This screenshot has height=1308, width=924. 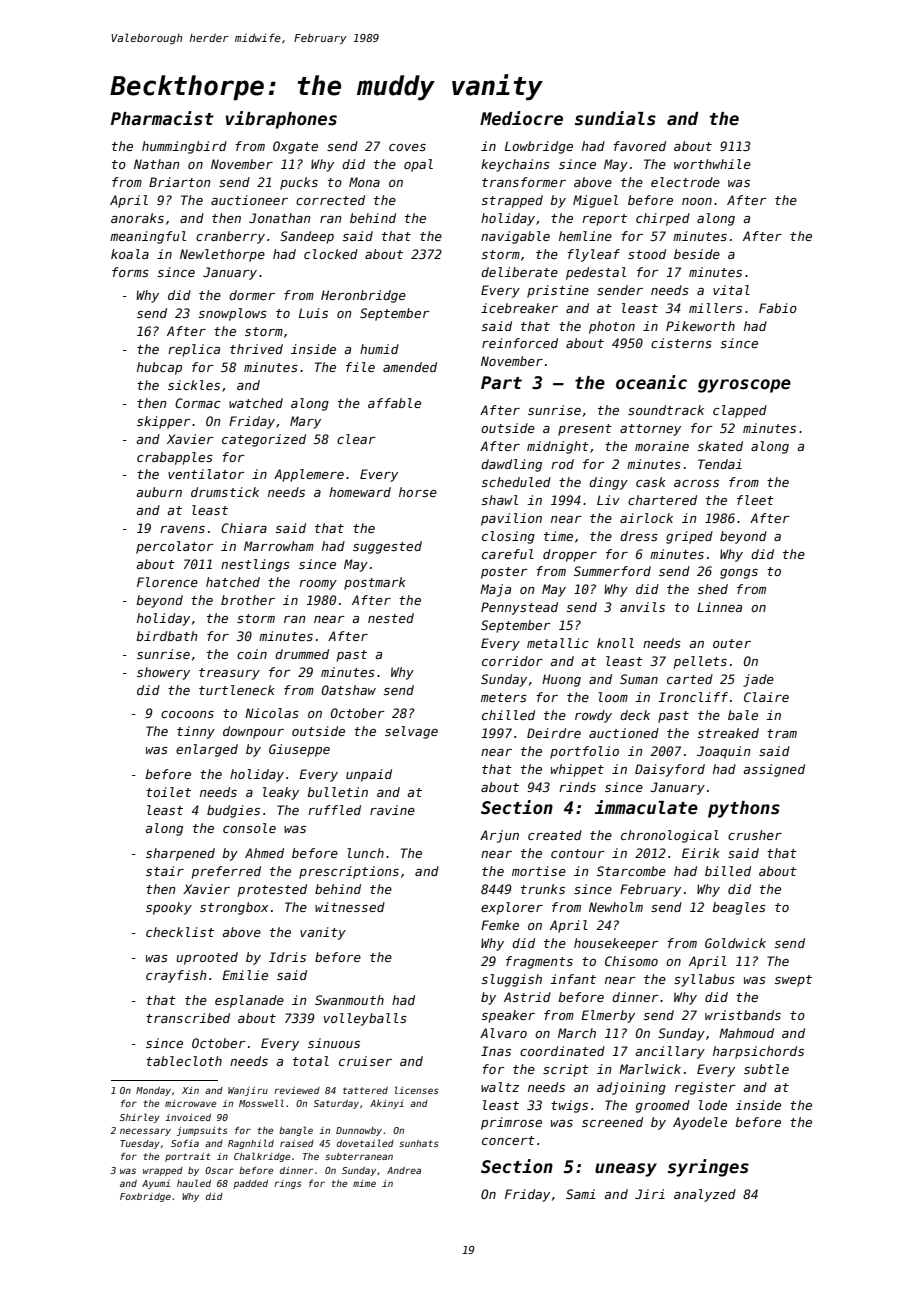 I want to click on analyzed, so click(x=705, y=1195).
